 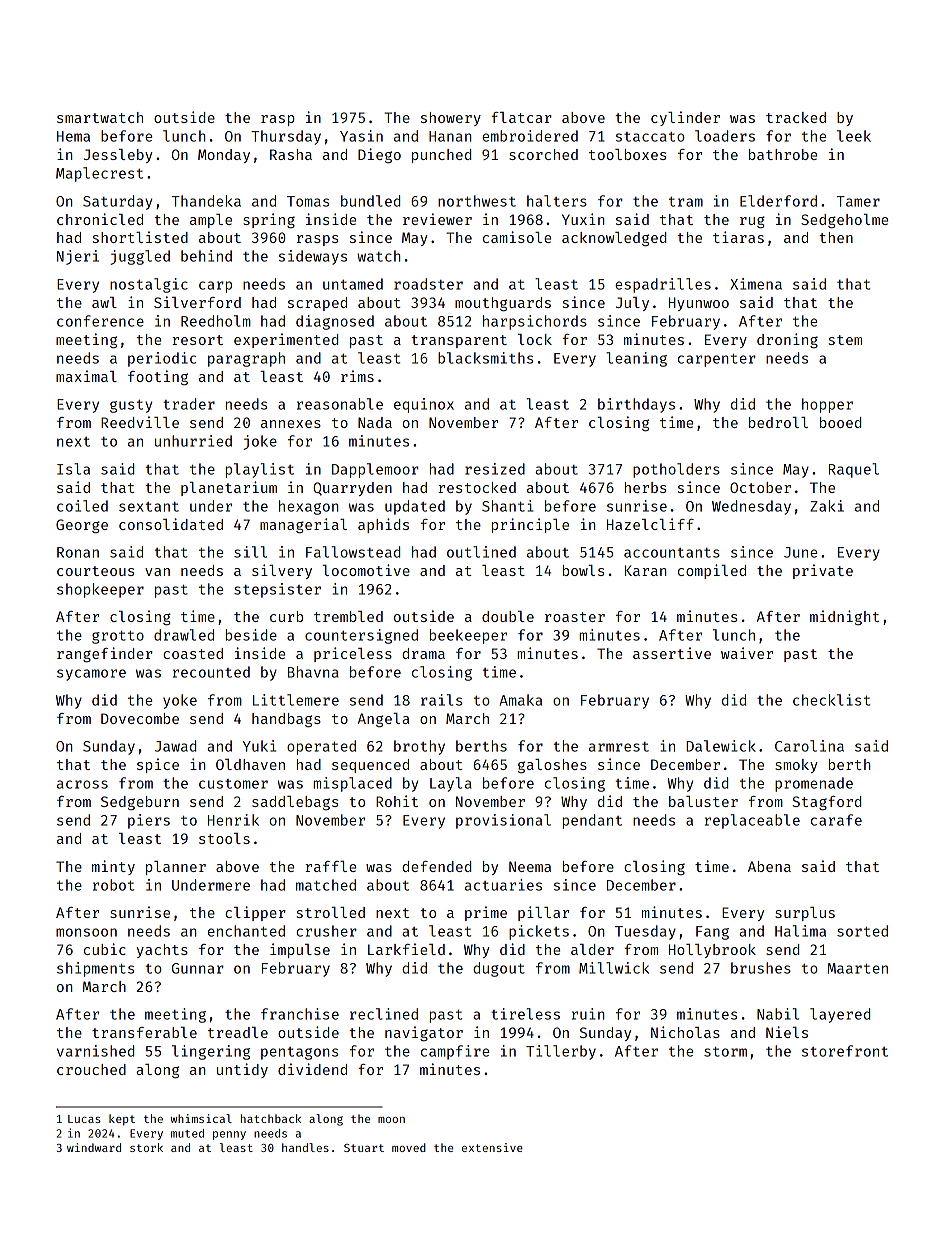 What do you see at coordinates (428, 284) in the page?
I see `roadster` at bounding box center [428, 284].
